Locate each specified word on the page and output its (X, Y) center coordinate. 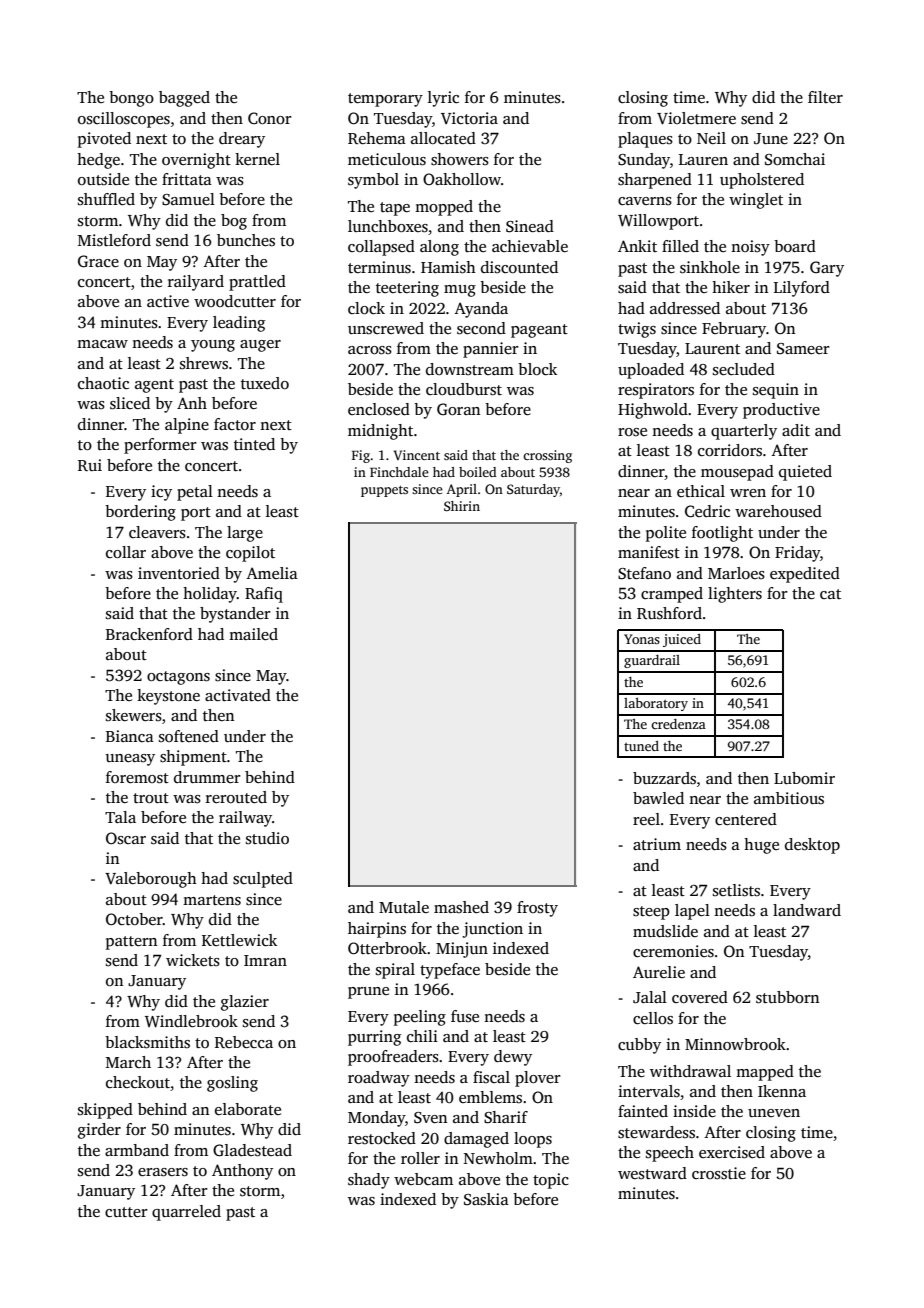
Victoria (469, 118)
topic (551, 1181)
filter (825, 97)
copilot (250, 554)
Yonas (642, 639)
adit (796, 430)
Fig (361, 456)
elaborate (248, 1109)
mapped (765, 1073)
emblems (490, 1097)
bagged (184, 99)
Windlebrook (191, 1021)
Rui (90, 465)
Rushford (669, 613)
